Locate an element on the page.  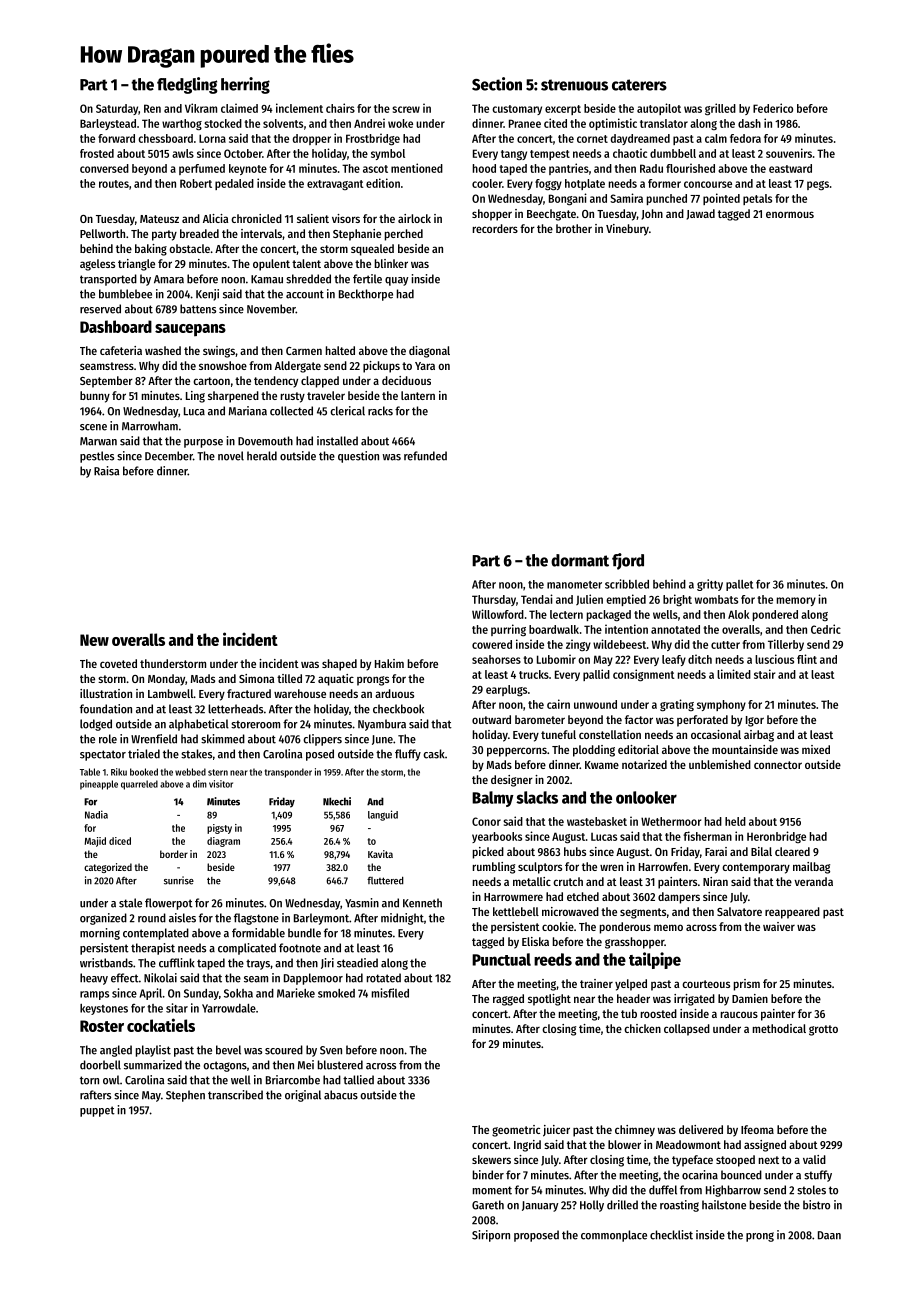
Siriporn is located at coordinates (491, 1236).
